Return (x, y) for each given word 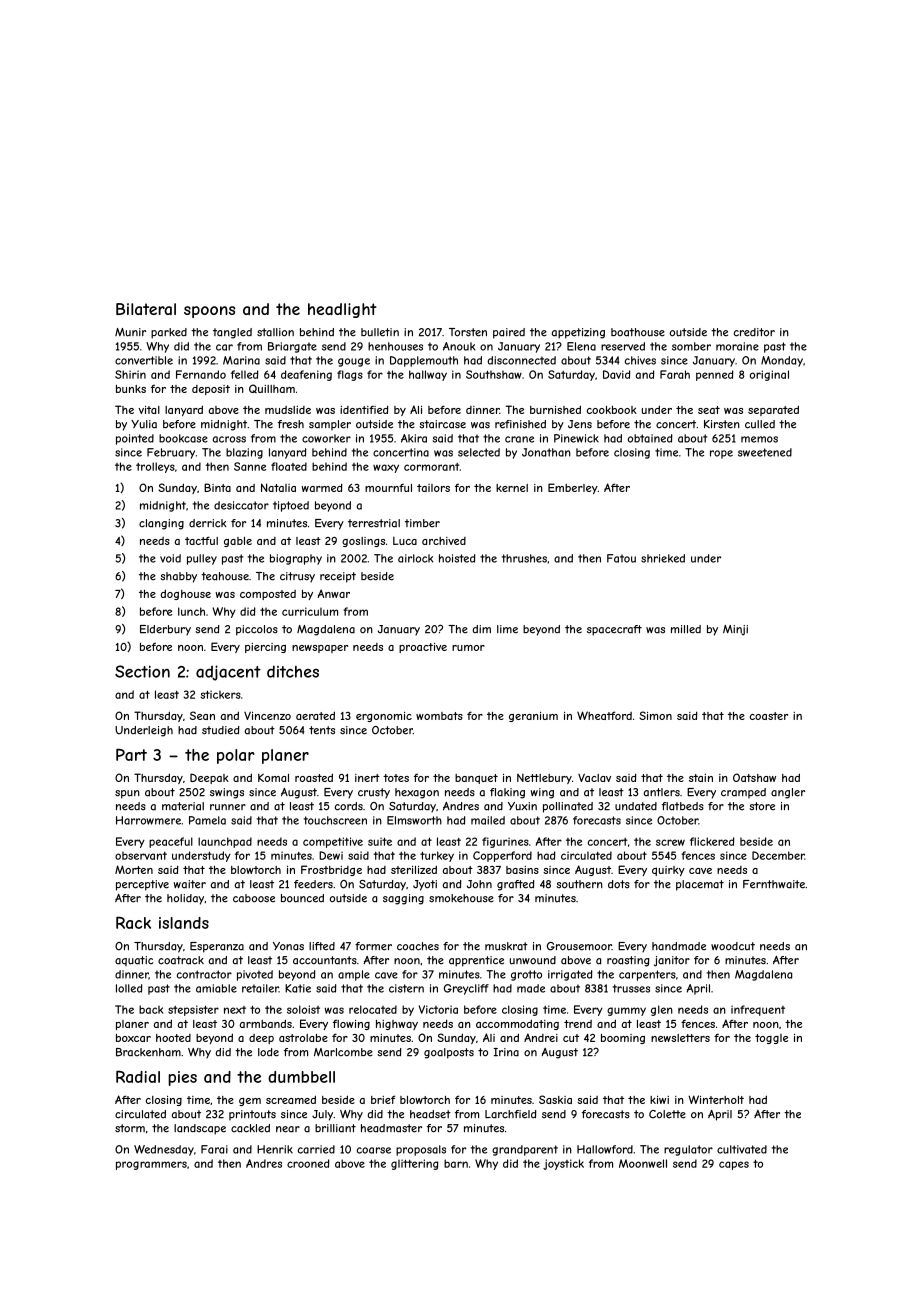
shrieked (663, 558)
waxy (386, 468)
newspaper (320, 649)
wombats (439, 716)
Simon (655, 715)
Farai (214, 1149)
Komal (273, 777)
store (762, 806)
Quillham (272, 388)
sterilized (414, 869)
